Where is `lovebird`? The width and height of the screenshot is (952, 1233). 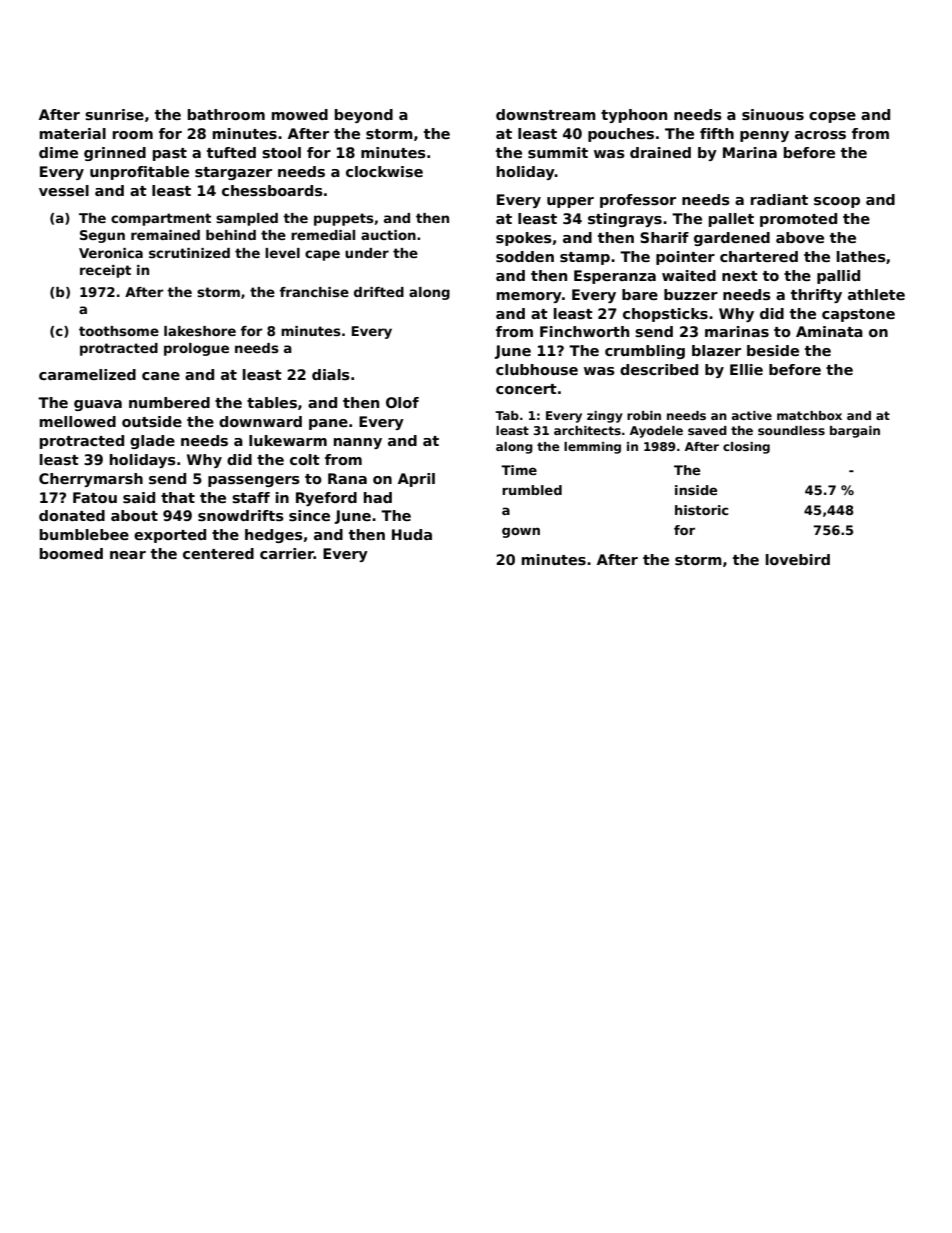 lovebird is located at coordinates (798, 559).
